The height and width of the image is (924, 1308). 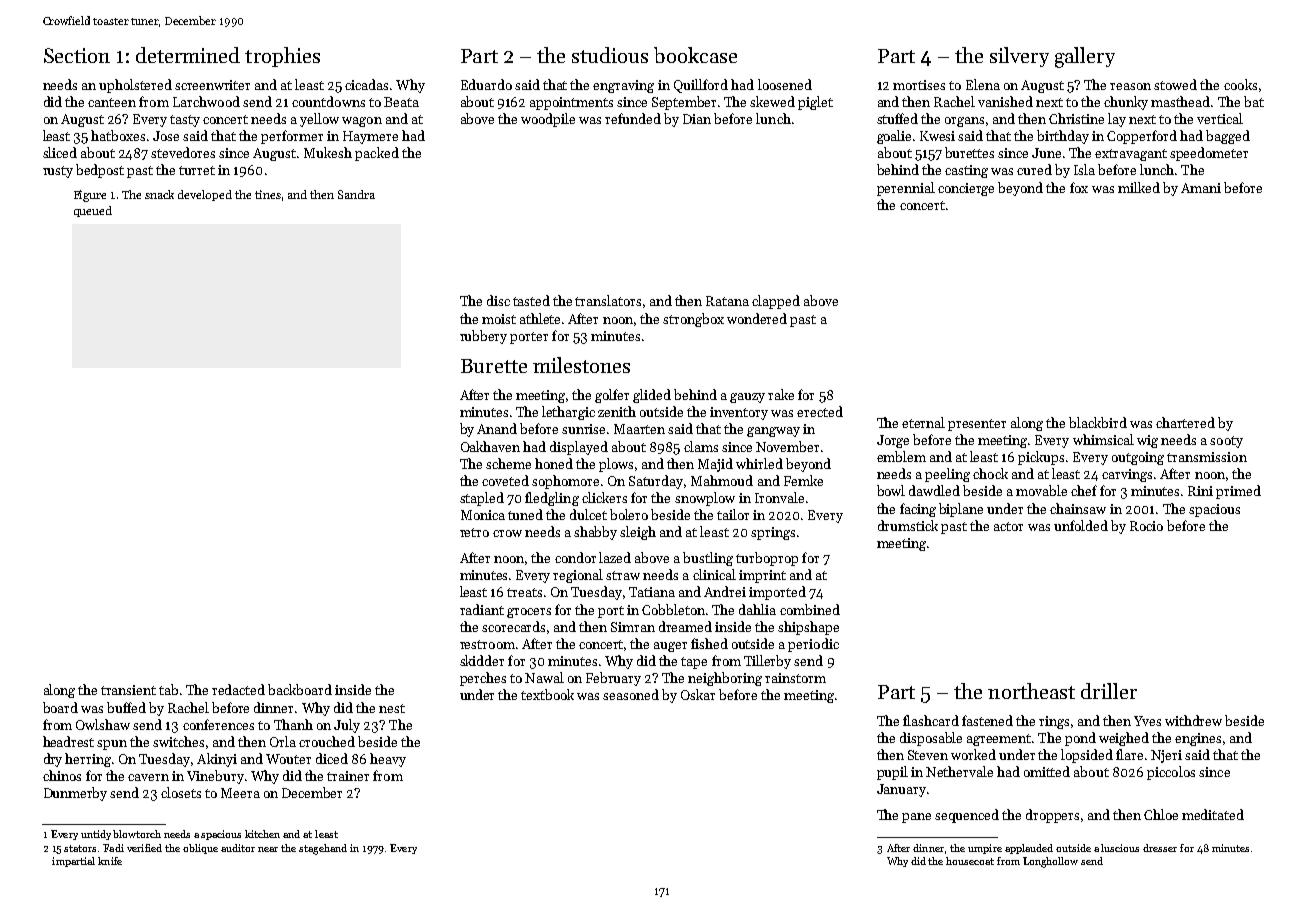 I want to click on redacted, so click(x=238, y=689).
